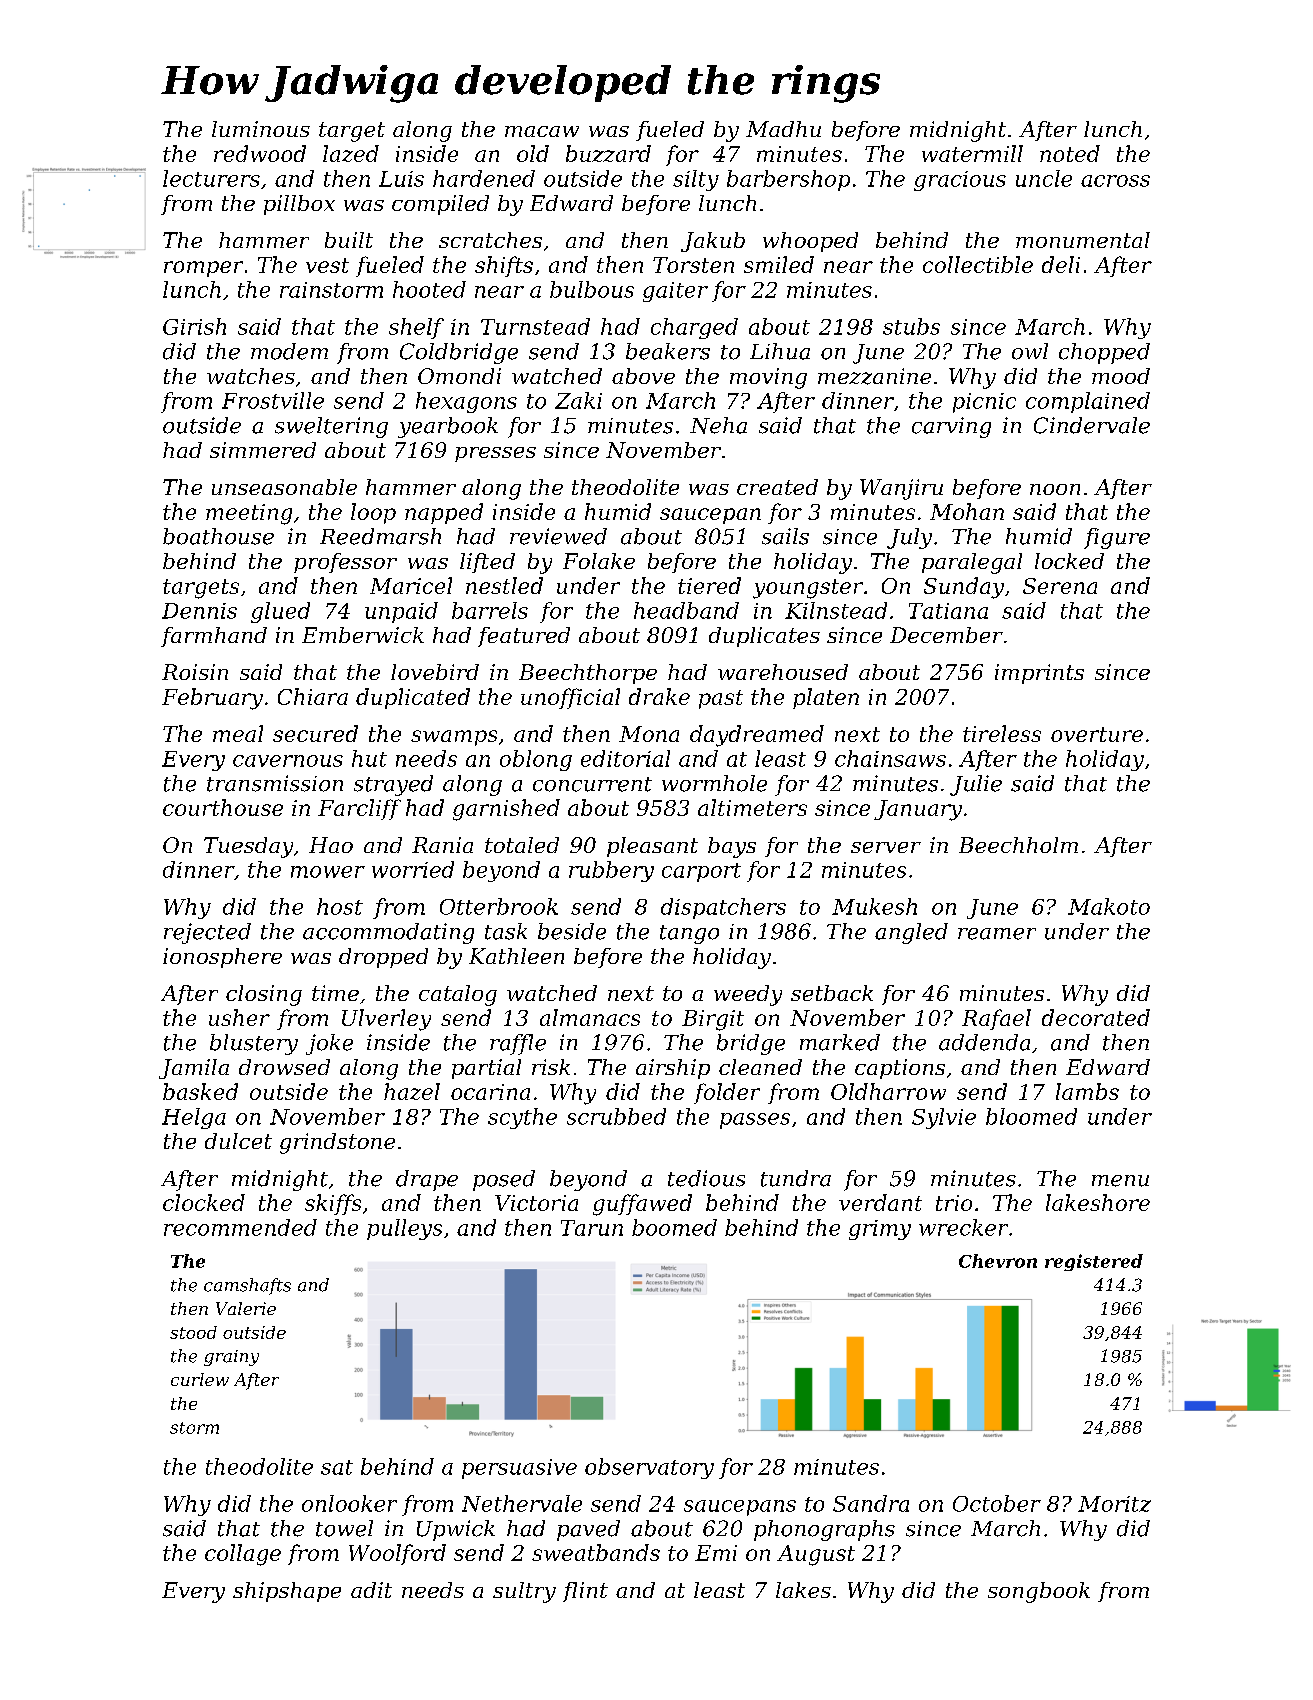 This page has height=1700, width=1313. Describe the element at coordinates (535, 326) in the page. I see `Turnstead` at that location.
